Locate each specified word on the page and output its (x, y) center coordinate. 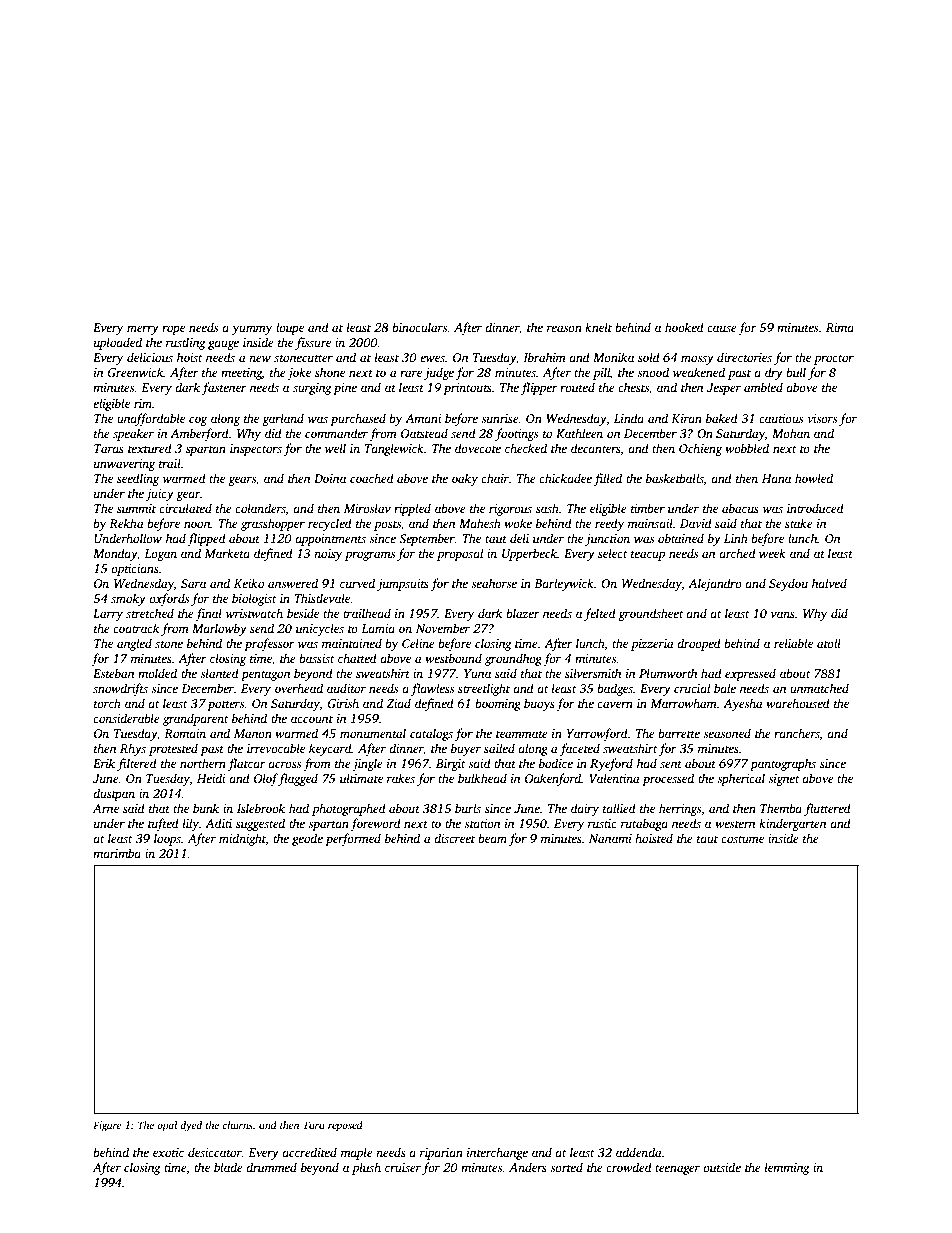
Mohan (791, 433)
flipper (539, 388)
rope (173, 330)
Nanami (610, 838)
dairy (585, 809)
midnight (242, 839)
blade (228, 1167)
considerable (126, 718)
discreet (454, 838)
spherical (741, 779)
